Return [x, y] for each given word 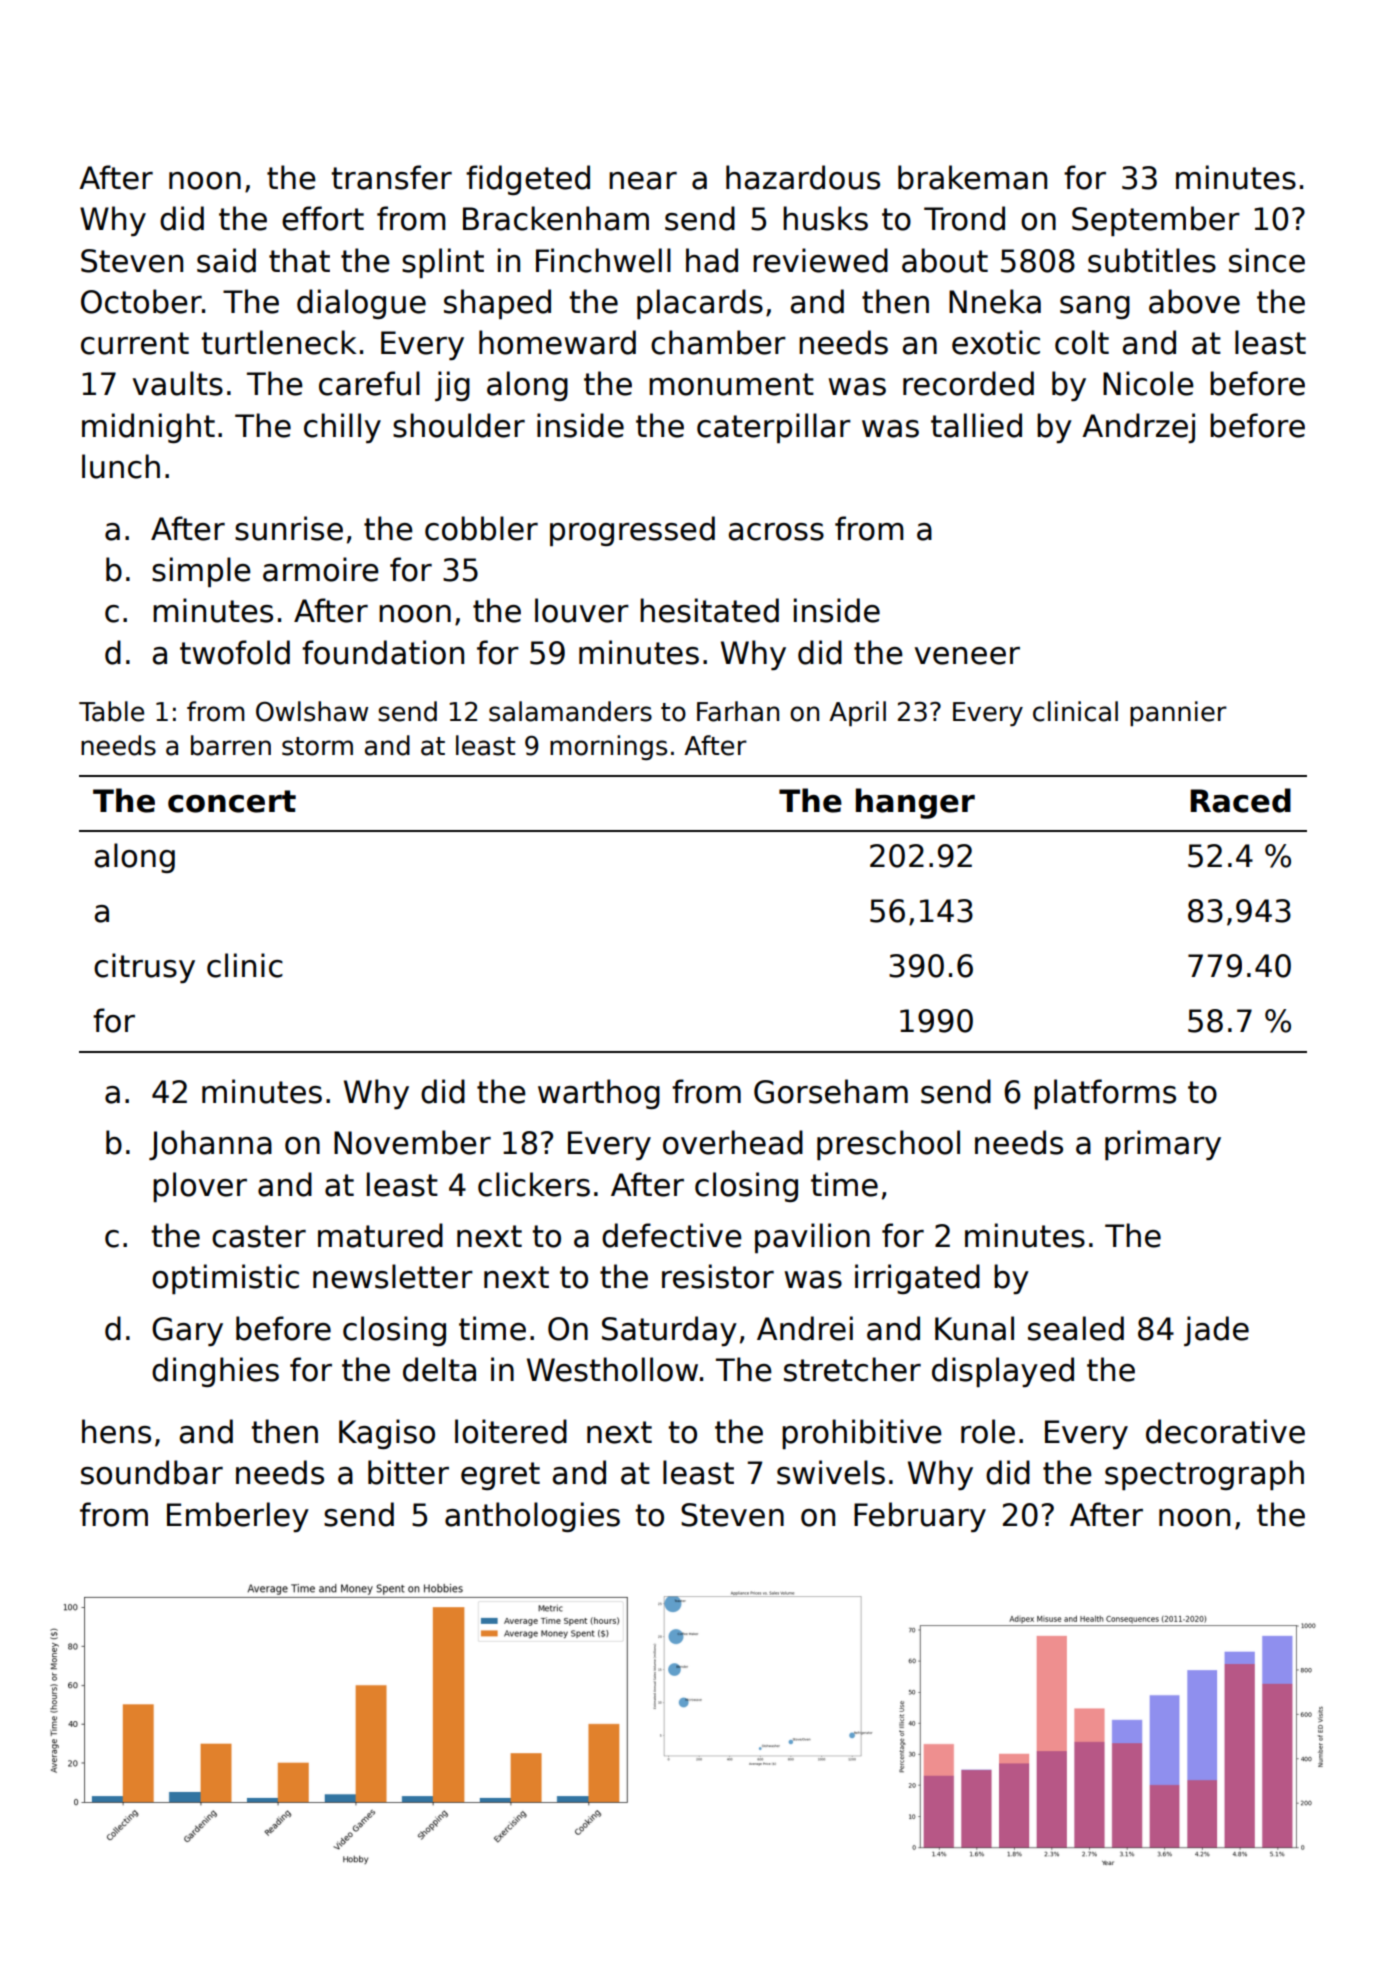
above [1194, 301]
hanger [915, 803]
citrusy [144, 968]
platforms [1105, 1094]
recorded [968, 383]
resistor [718, 1276]
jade [1216, 1331]
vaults [177, 383]
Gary [187, 1331]
